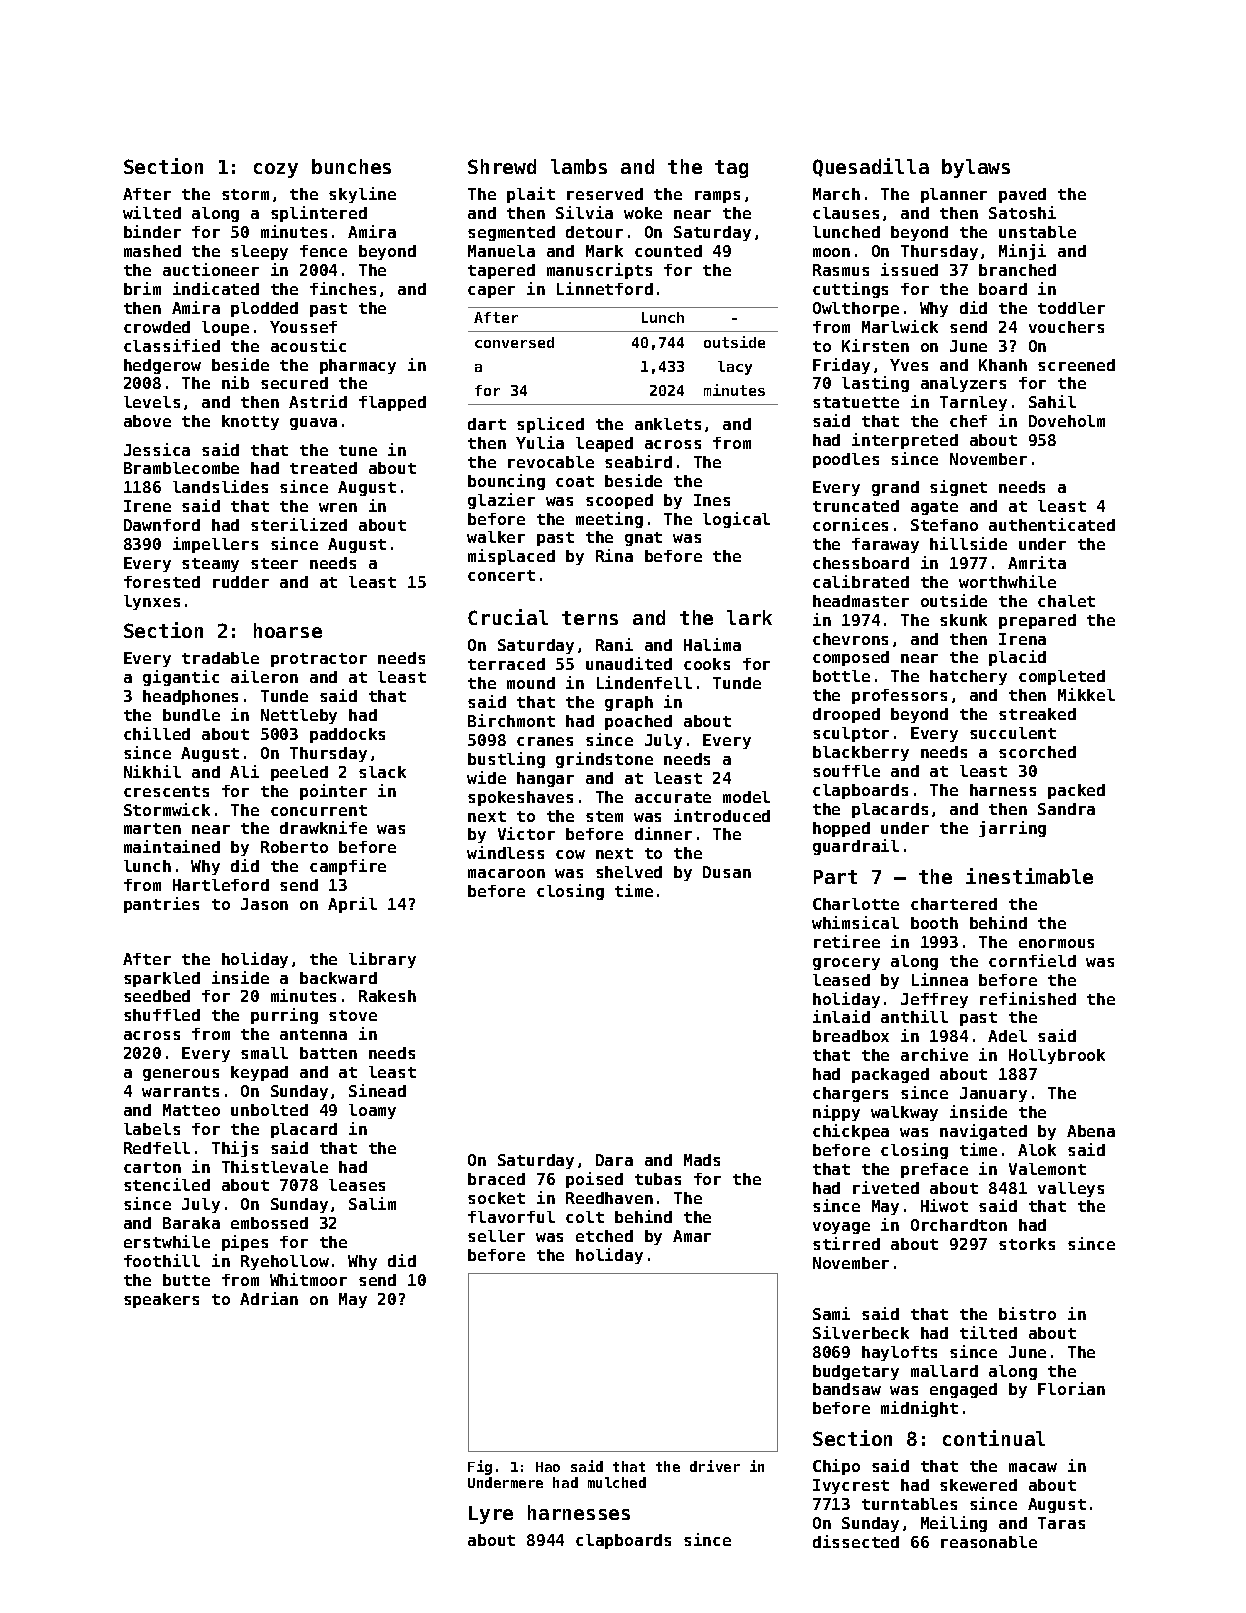  What do you see at coordinates (157, 327) in the image?
I see `crowded` at bounding box center [157, 327].
